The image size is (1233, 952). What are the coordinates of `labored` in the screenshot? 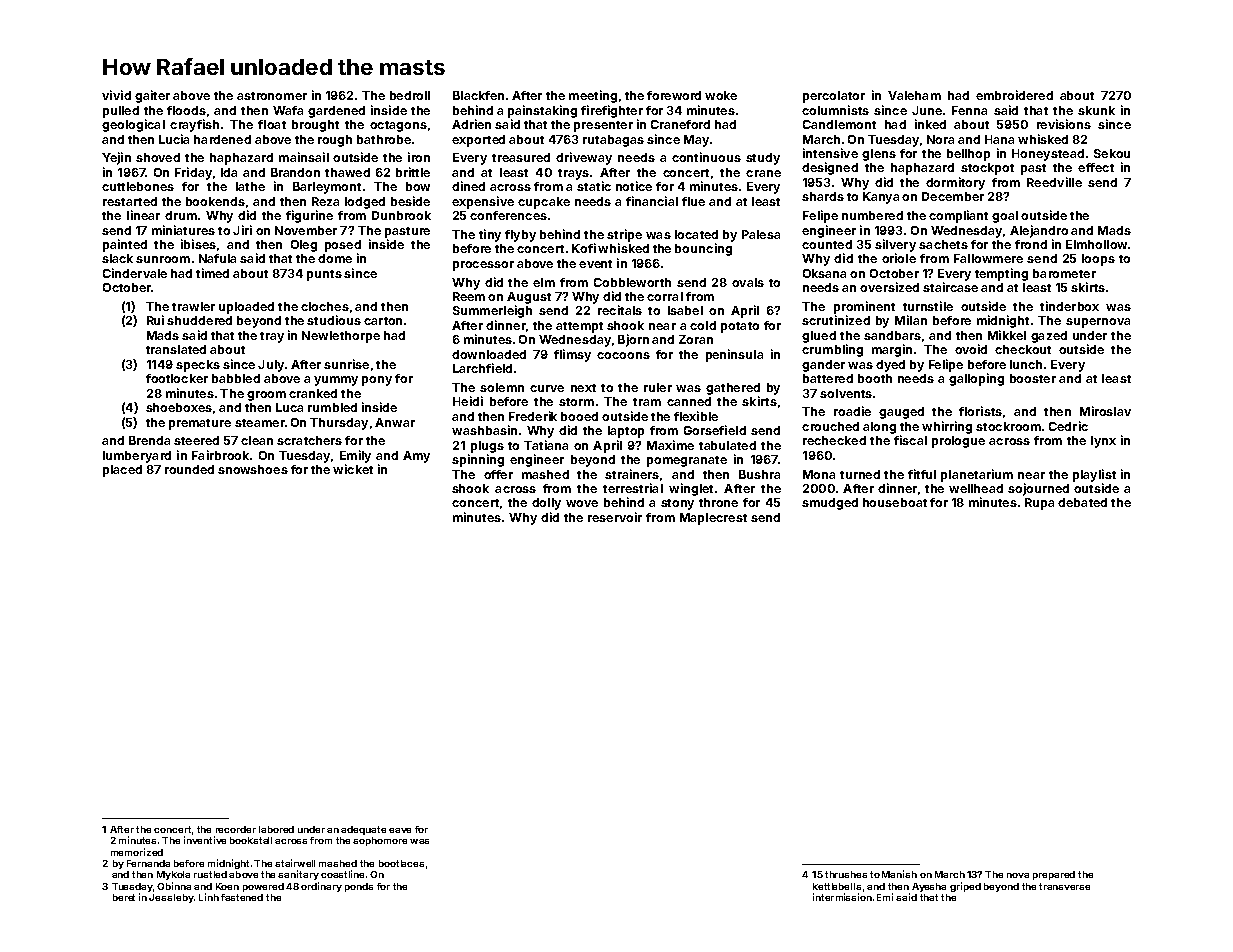 It's located at (276, 829).
